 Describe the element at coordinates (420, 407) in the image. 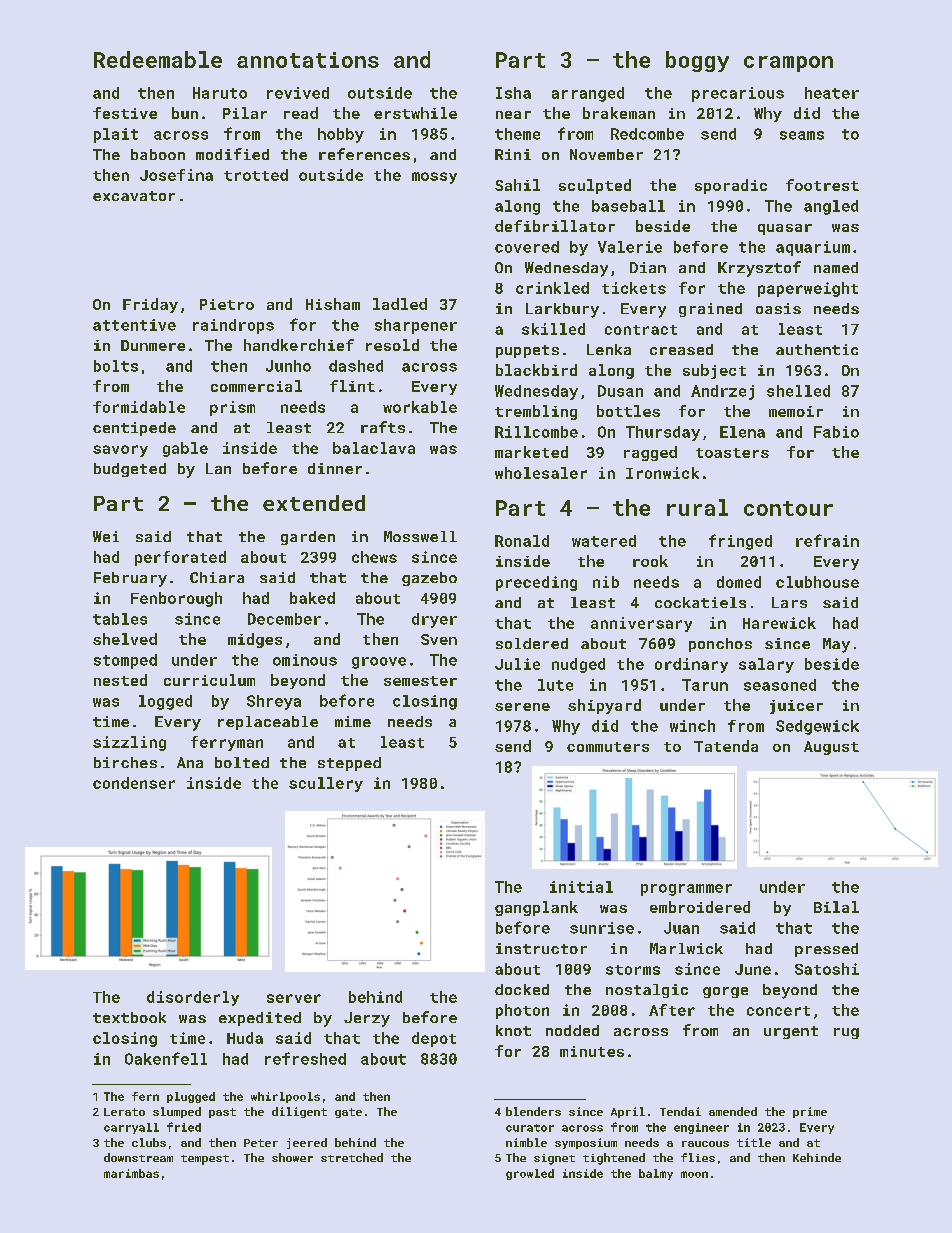

I see `workable` at that location.
